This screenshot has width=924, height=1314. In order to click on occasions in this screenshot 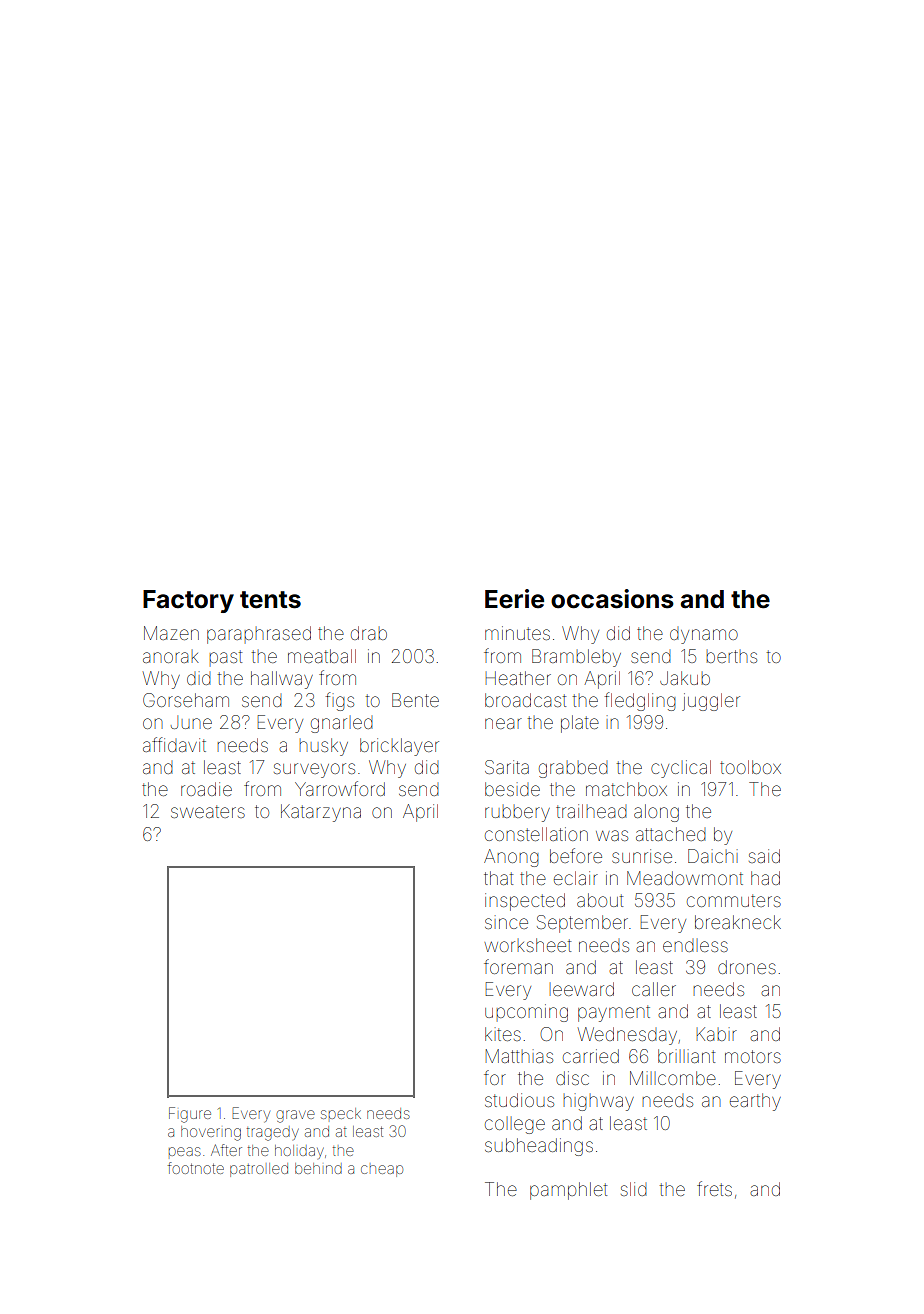, I will do `click(612, 599)`.
